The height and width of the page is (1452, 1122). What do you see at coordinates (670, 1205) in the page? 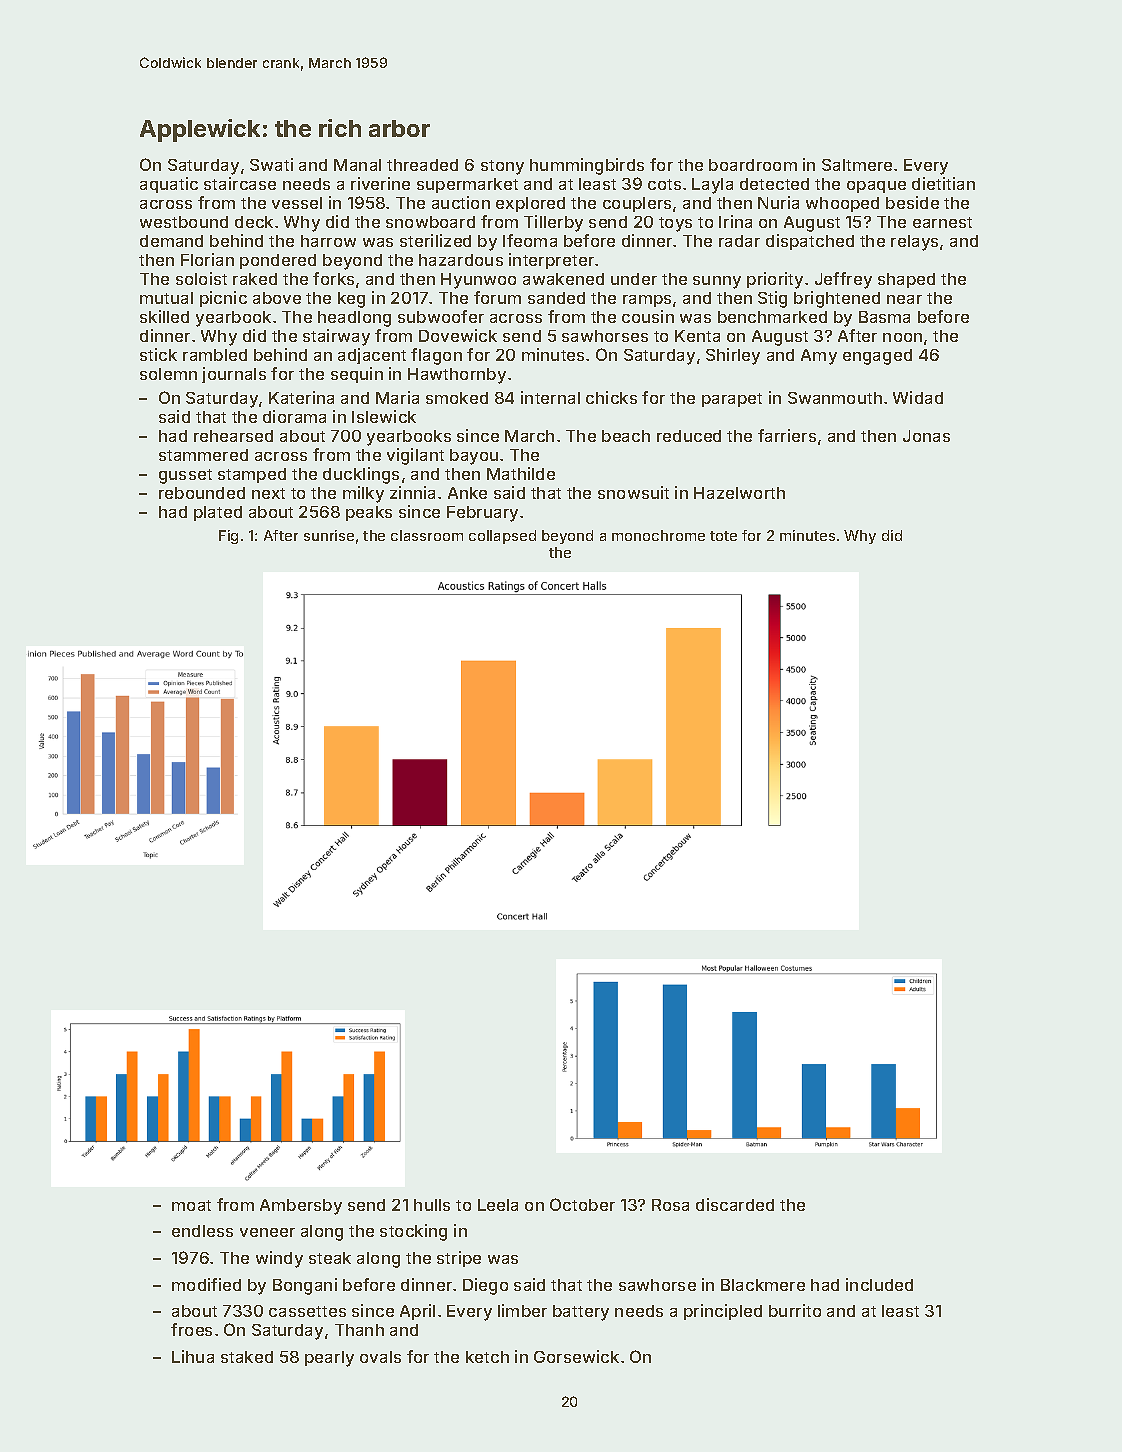
I see `Rosa` at bounding box center [670, 1205].
